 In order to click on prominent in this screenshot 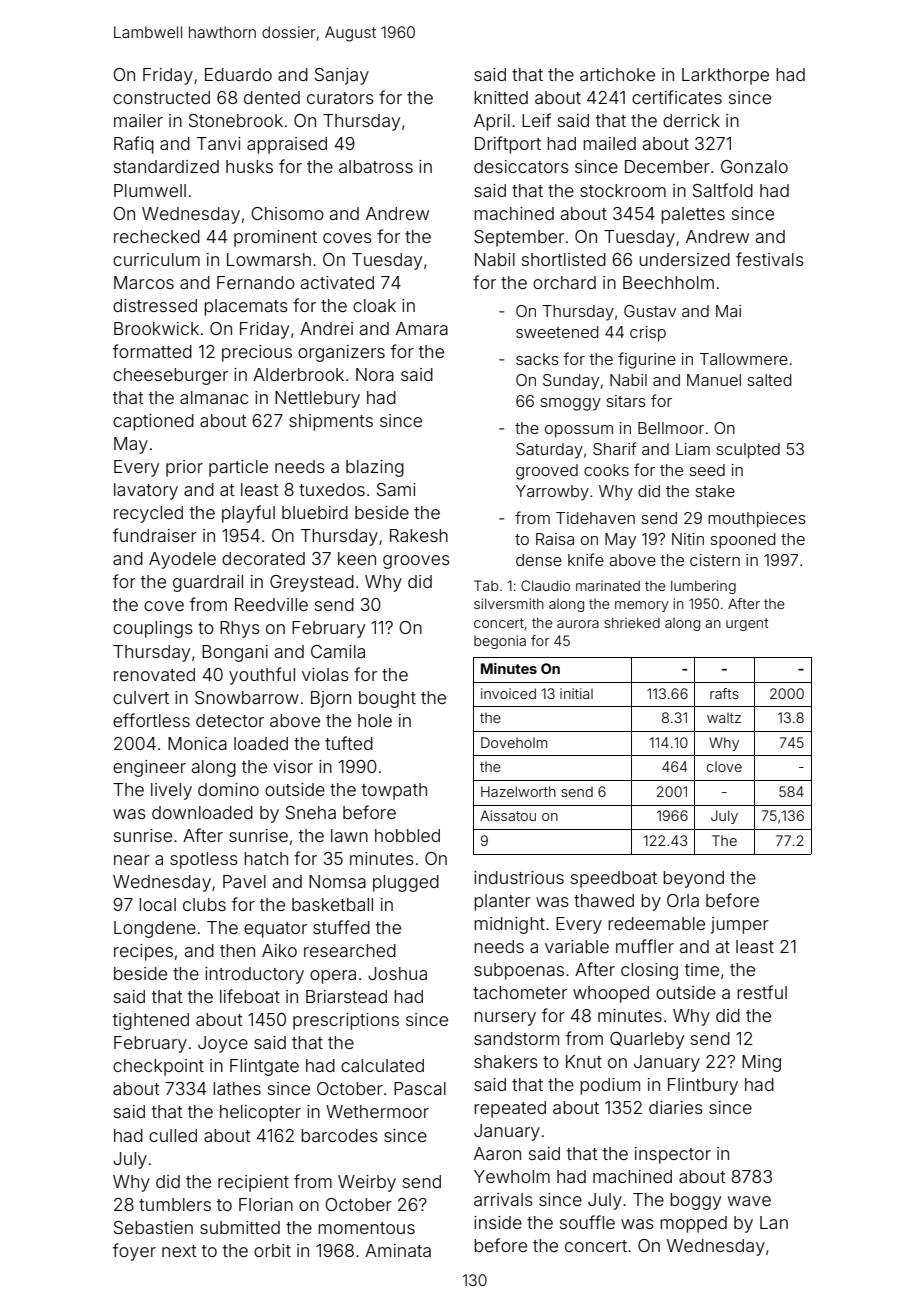, I will do `click(275, 238)`.
